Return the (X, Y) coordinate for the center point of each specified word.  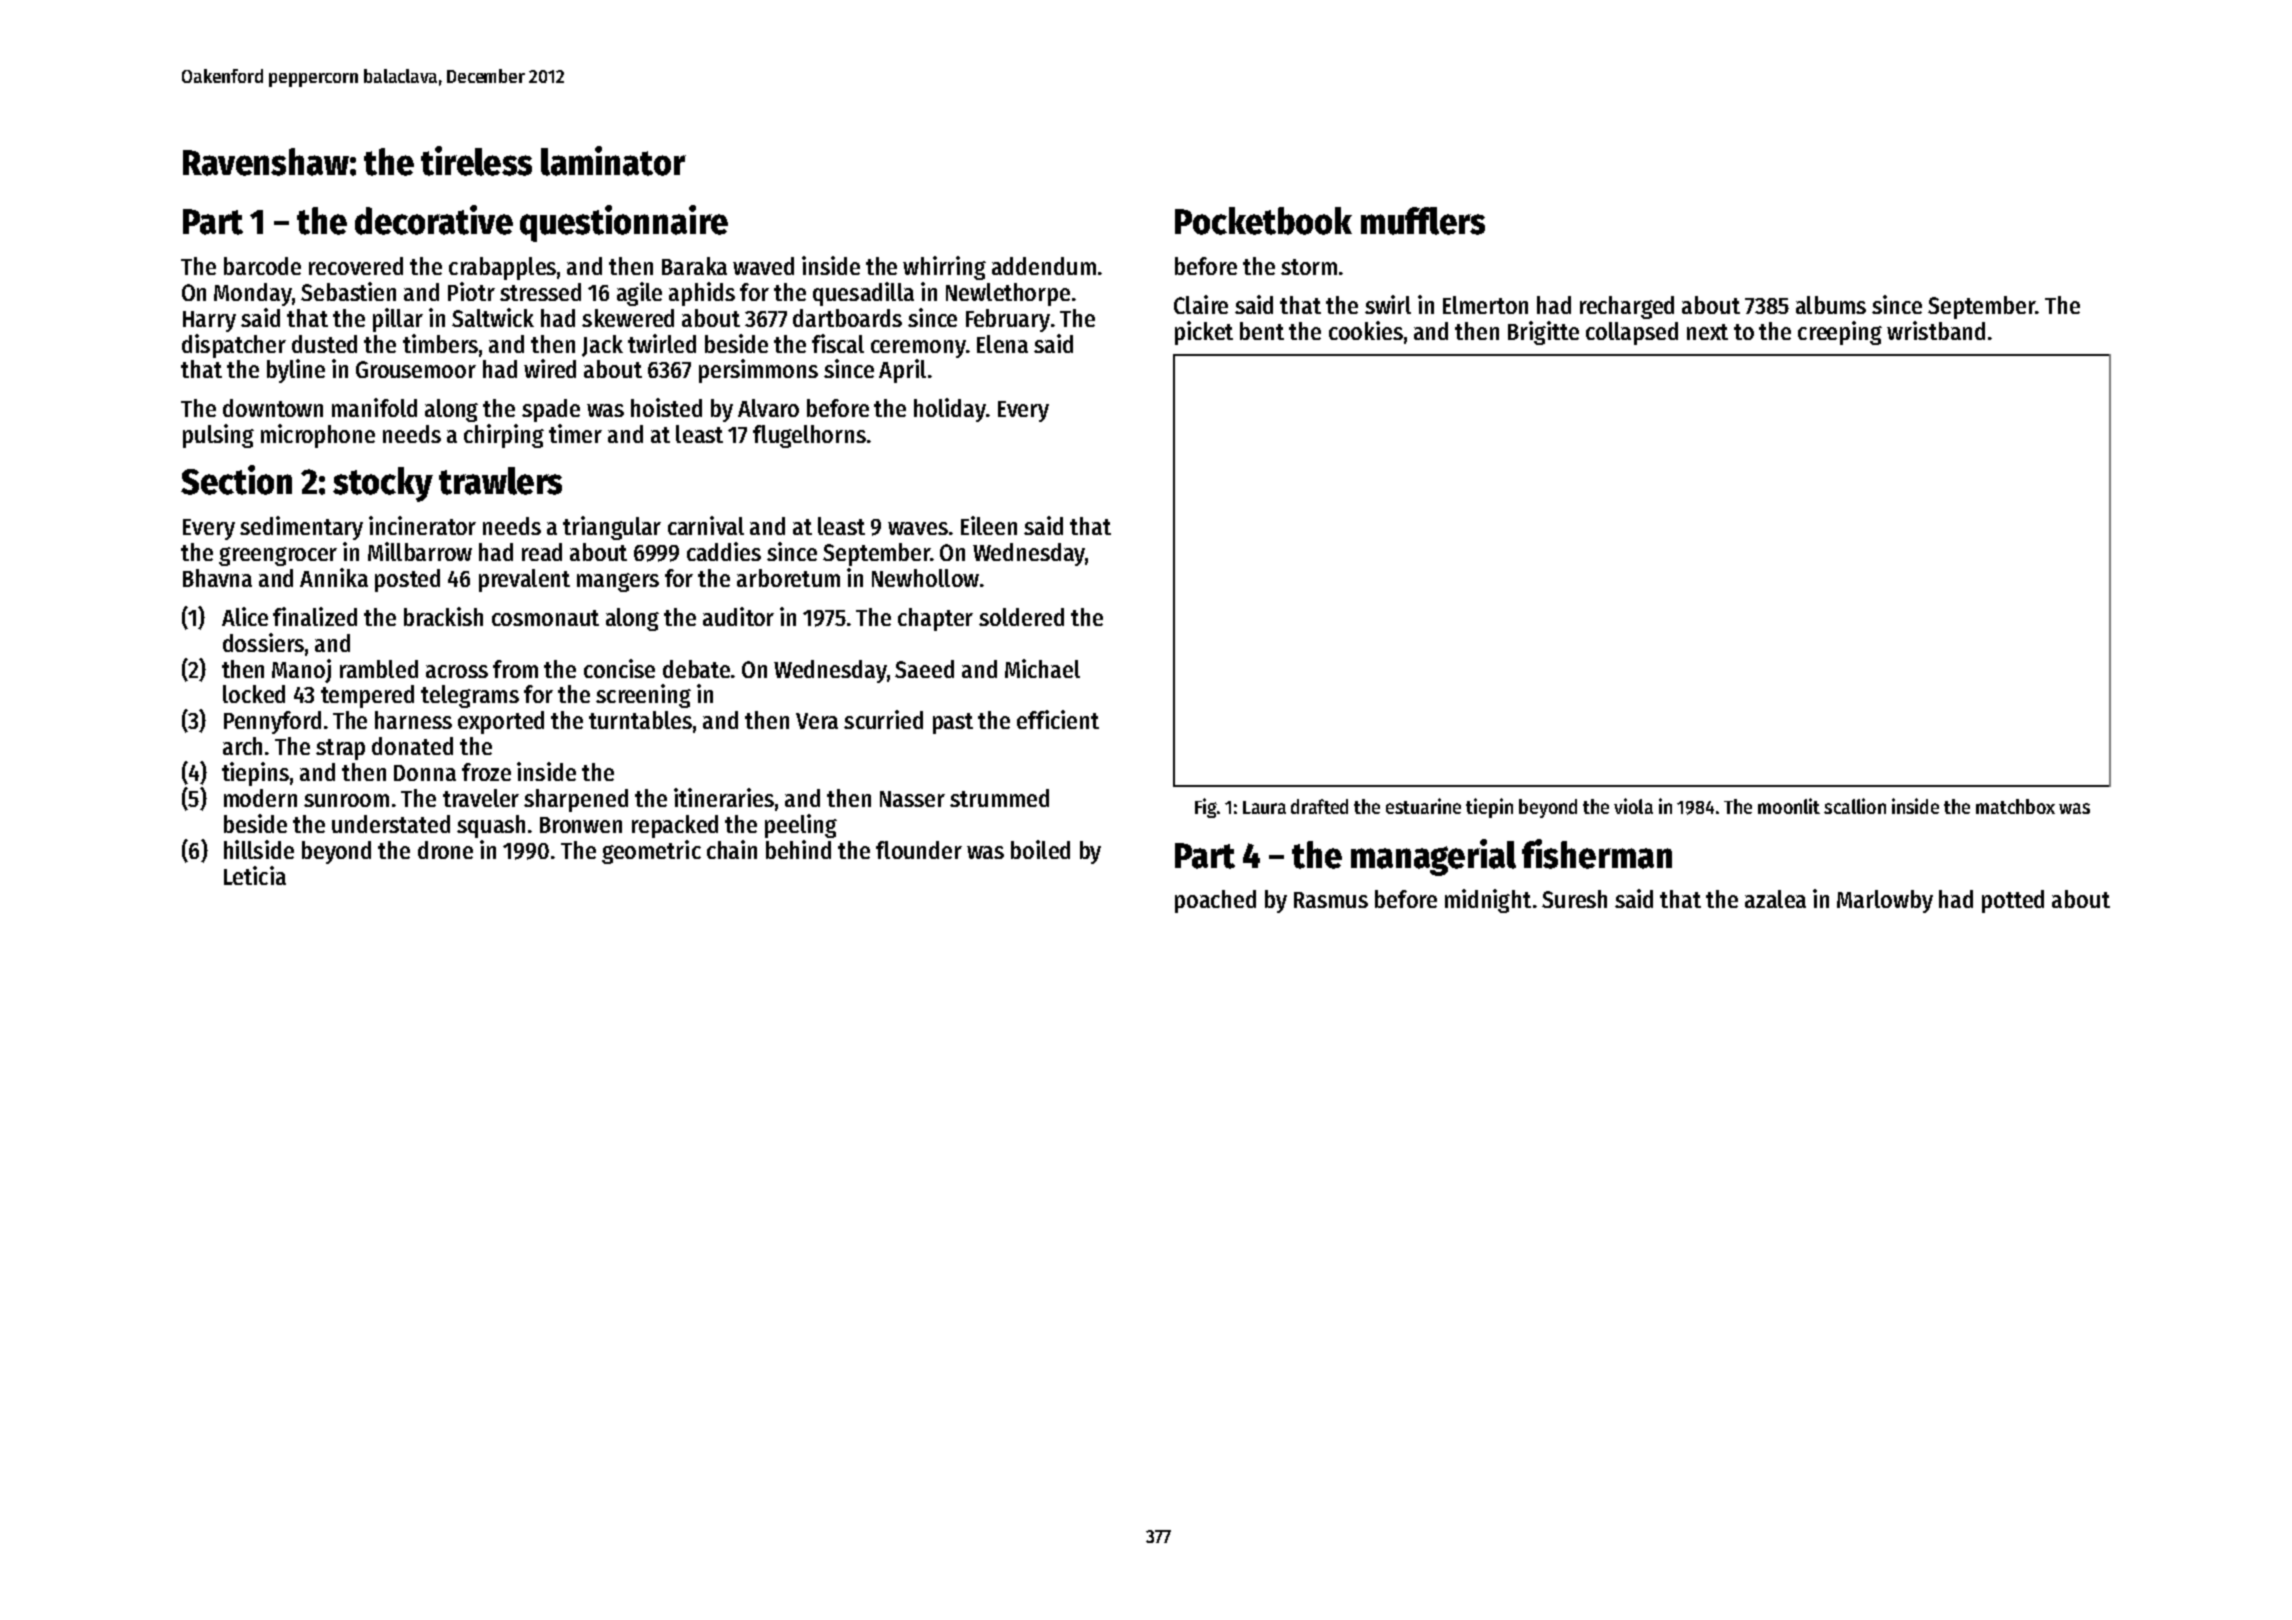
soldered (1021, 617)
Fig (1206, 808)
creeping (1840, 333)
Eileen (989, 525)
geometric (651, 852)
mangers (618, 582)
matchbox (2015, 806)
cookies (1366, 330)
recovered (356, 266)
